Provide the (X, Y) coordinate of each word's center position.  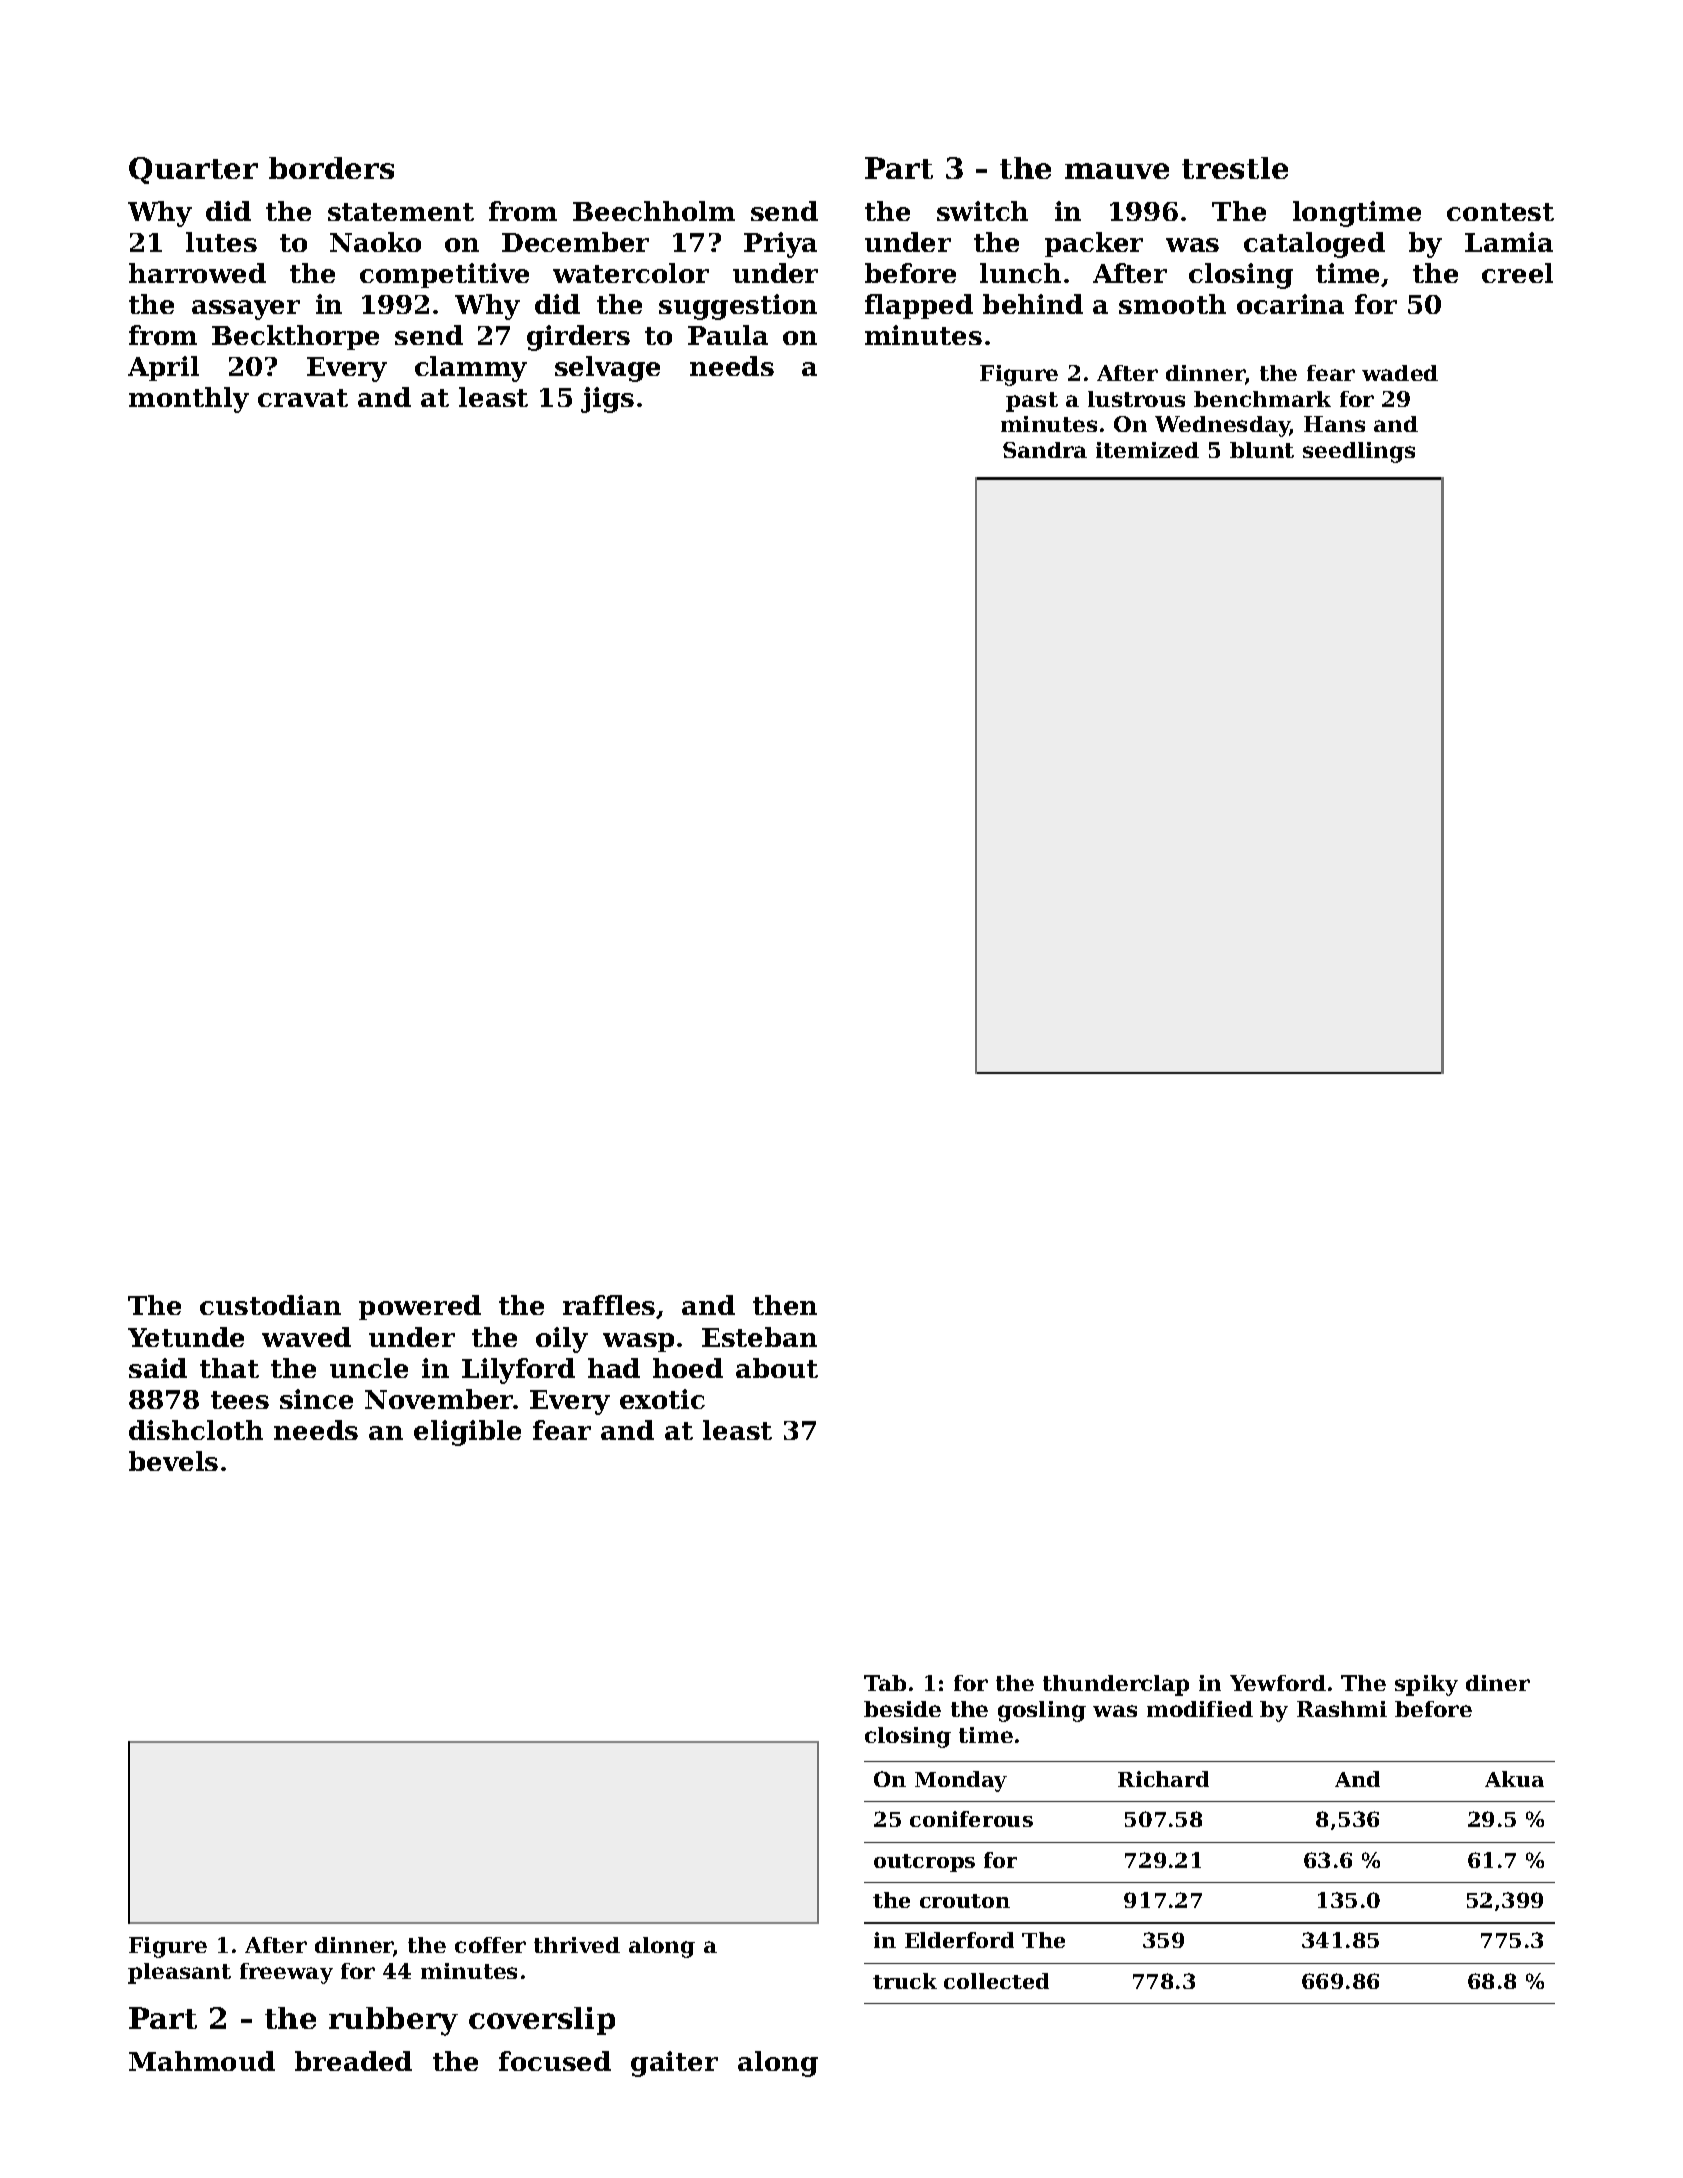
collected (996, 1981)
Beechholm (654, 211)
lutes (221, 242)
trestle (1235, 168)
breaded (353, 2061)
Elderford (959, 1940)
